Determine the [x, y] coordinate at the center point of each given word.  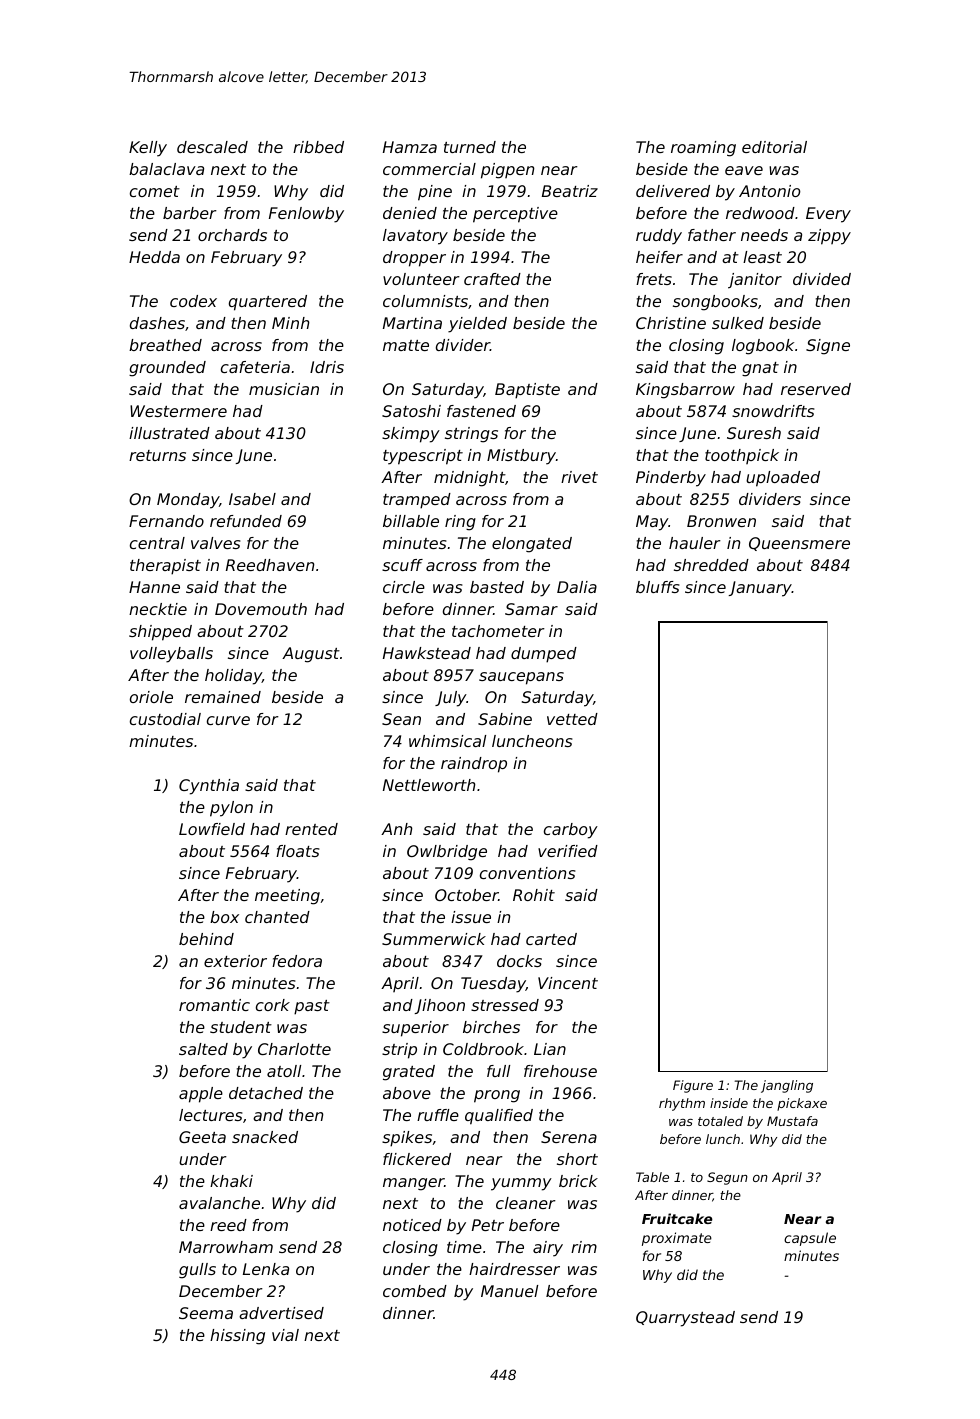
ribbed [318, 147]
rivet [579, 477]
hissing [237, 1337]
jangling [787, 1086]
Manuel [509, 1291]
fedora [297, 961]
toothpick [742, 456]
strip [399, 1051]
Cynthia [209, 787]
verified [568, 851]
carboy [571, 831]
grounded [167, 369]
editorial [774, 147]
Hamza [410, 147]
